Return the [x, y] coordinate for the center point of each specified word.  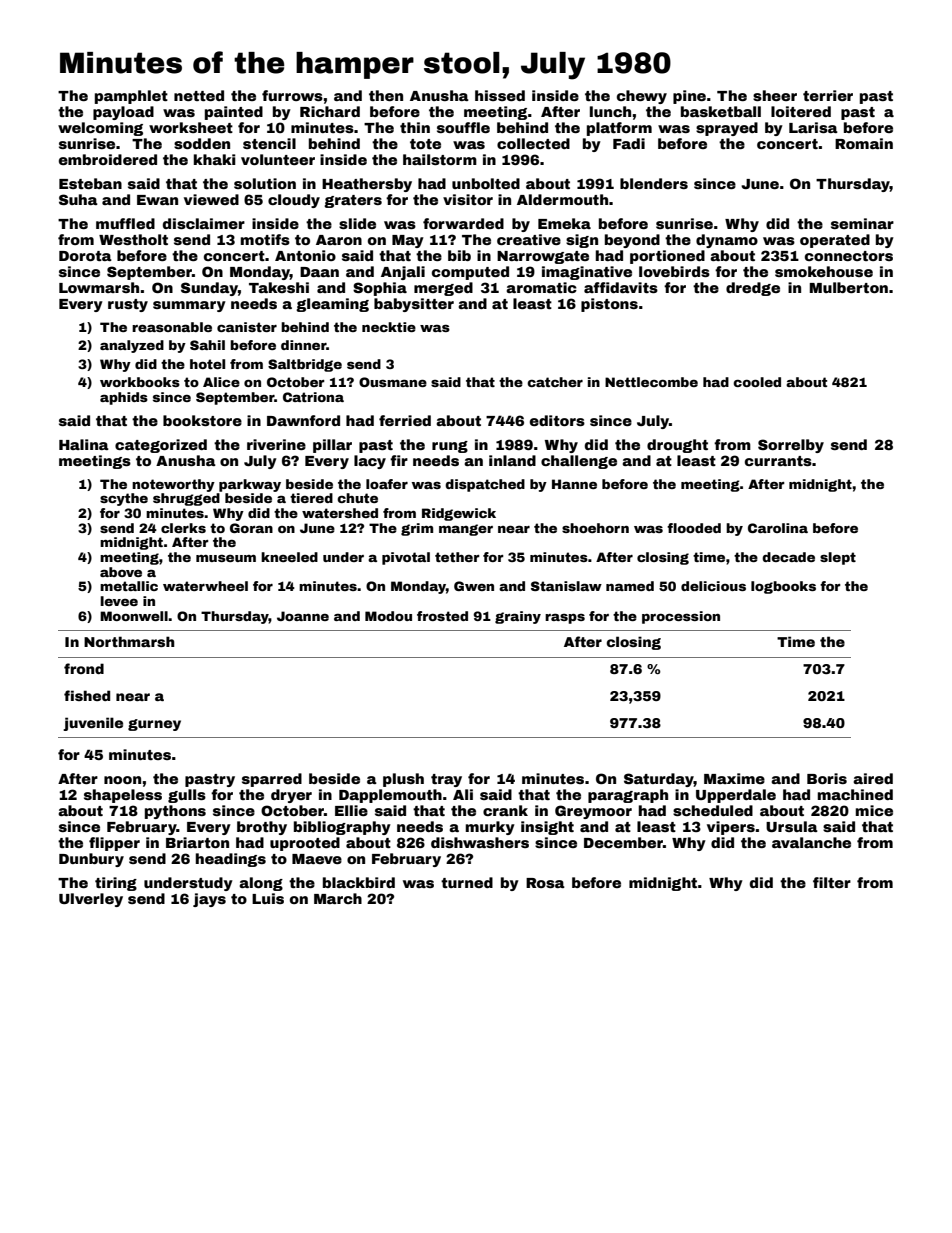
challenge [579, 462]
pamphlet [131, 97]
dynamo [727, 241]
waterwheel [205, 586]
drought [677, 446]
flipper [114, 844]
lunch [610, 111]
